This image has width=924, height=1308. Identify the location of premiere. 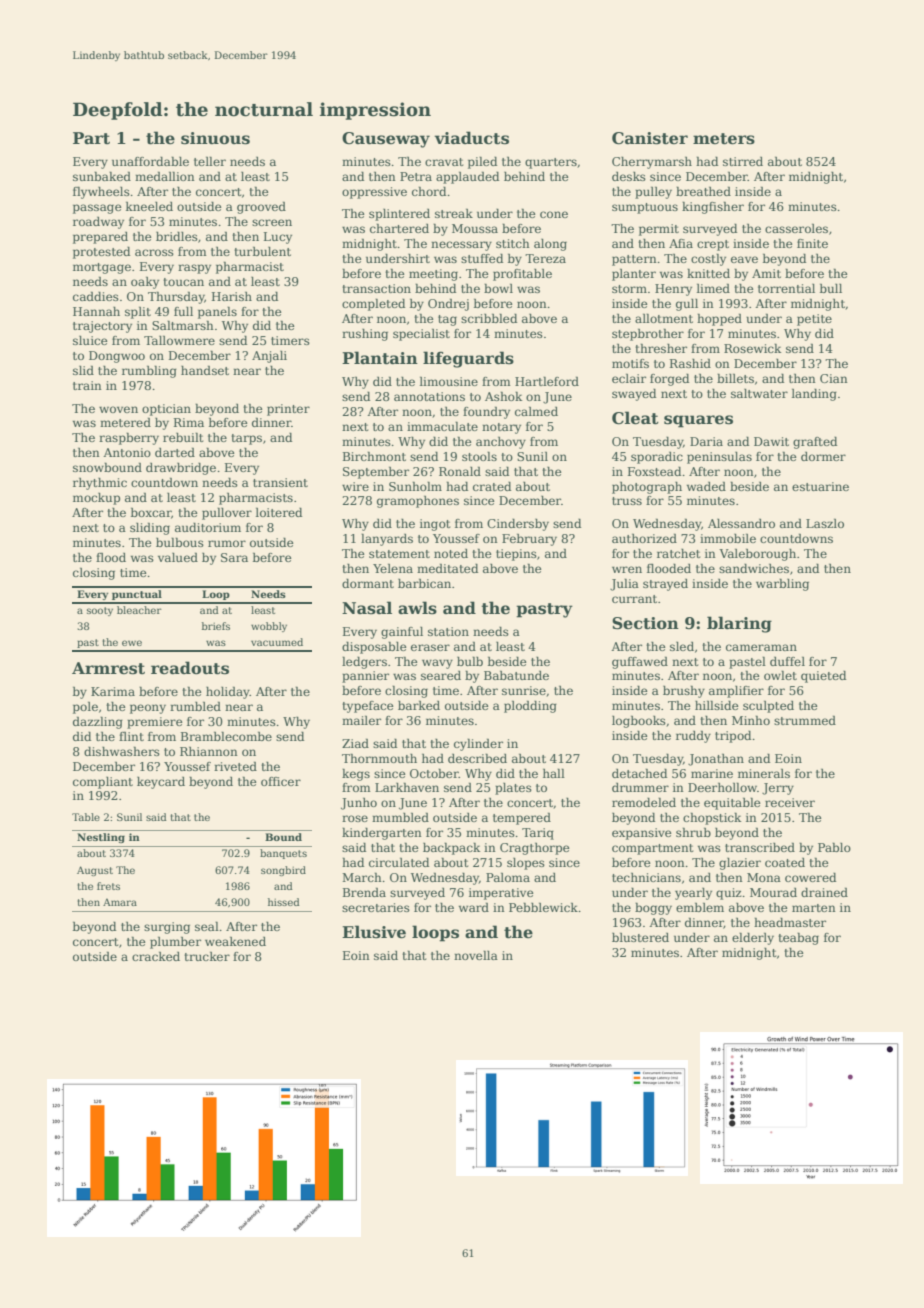
(154, 723).
